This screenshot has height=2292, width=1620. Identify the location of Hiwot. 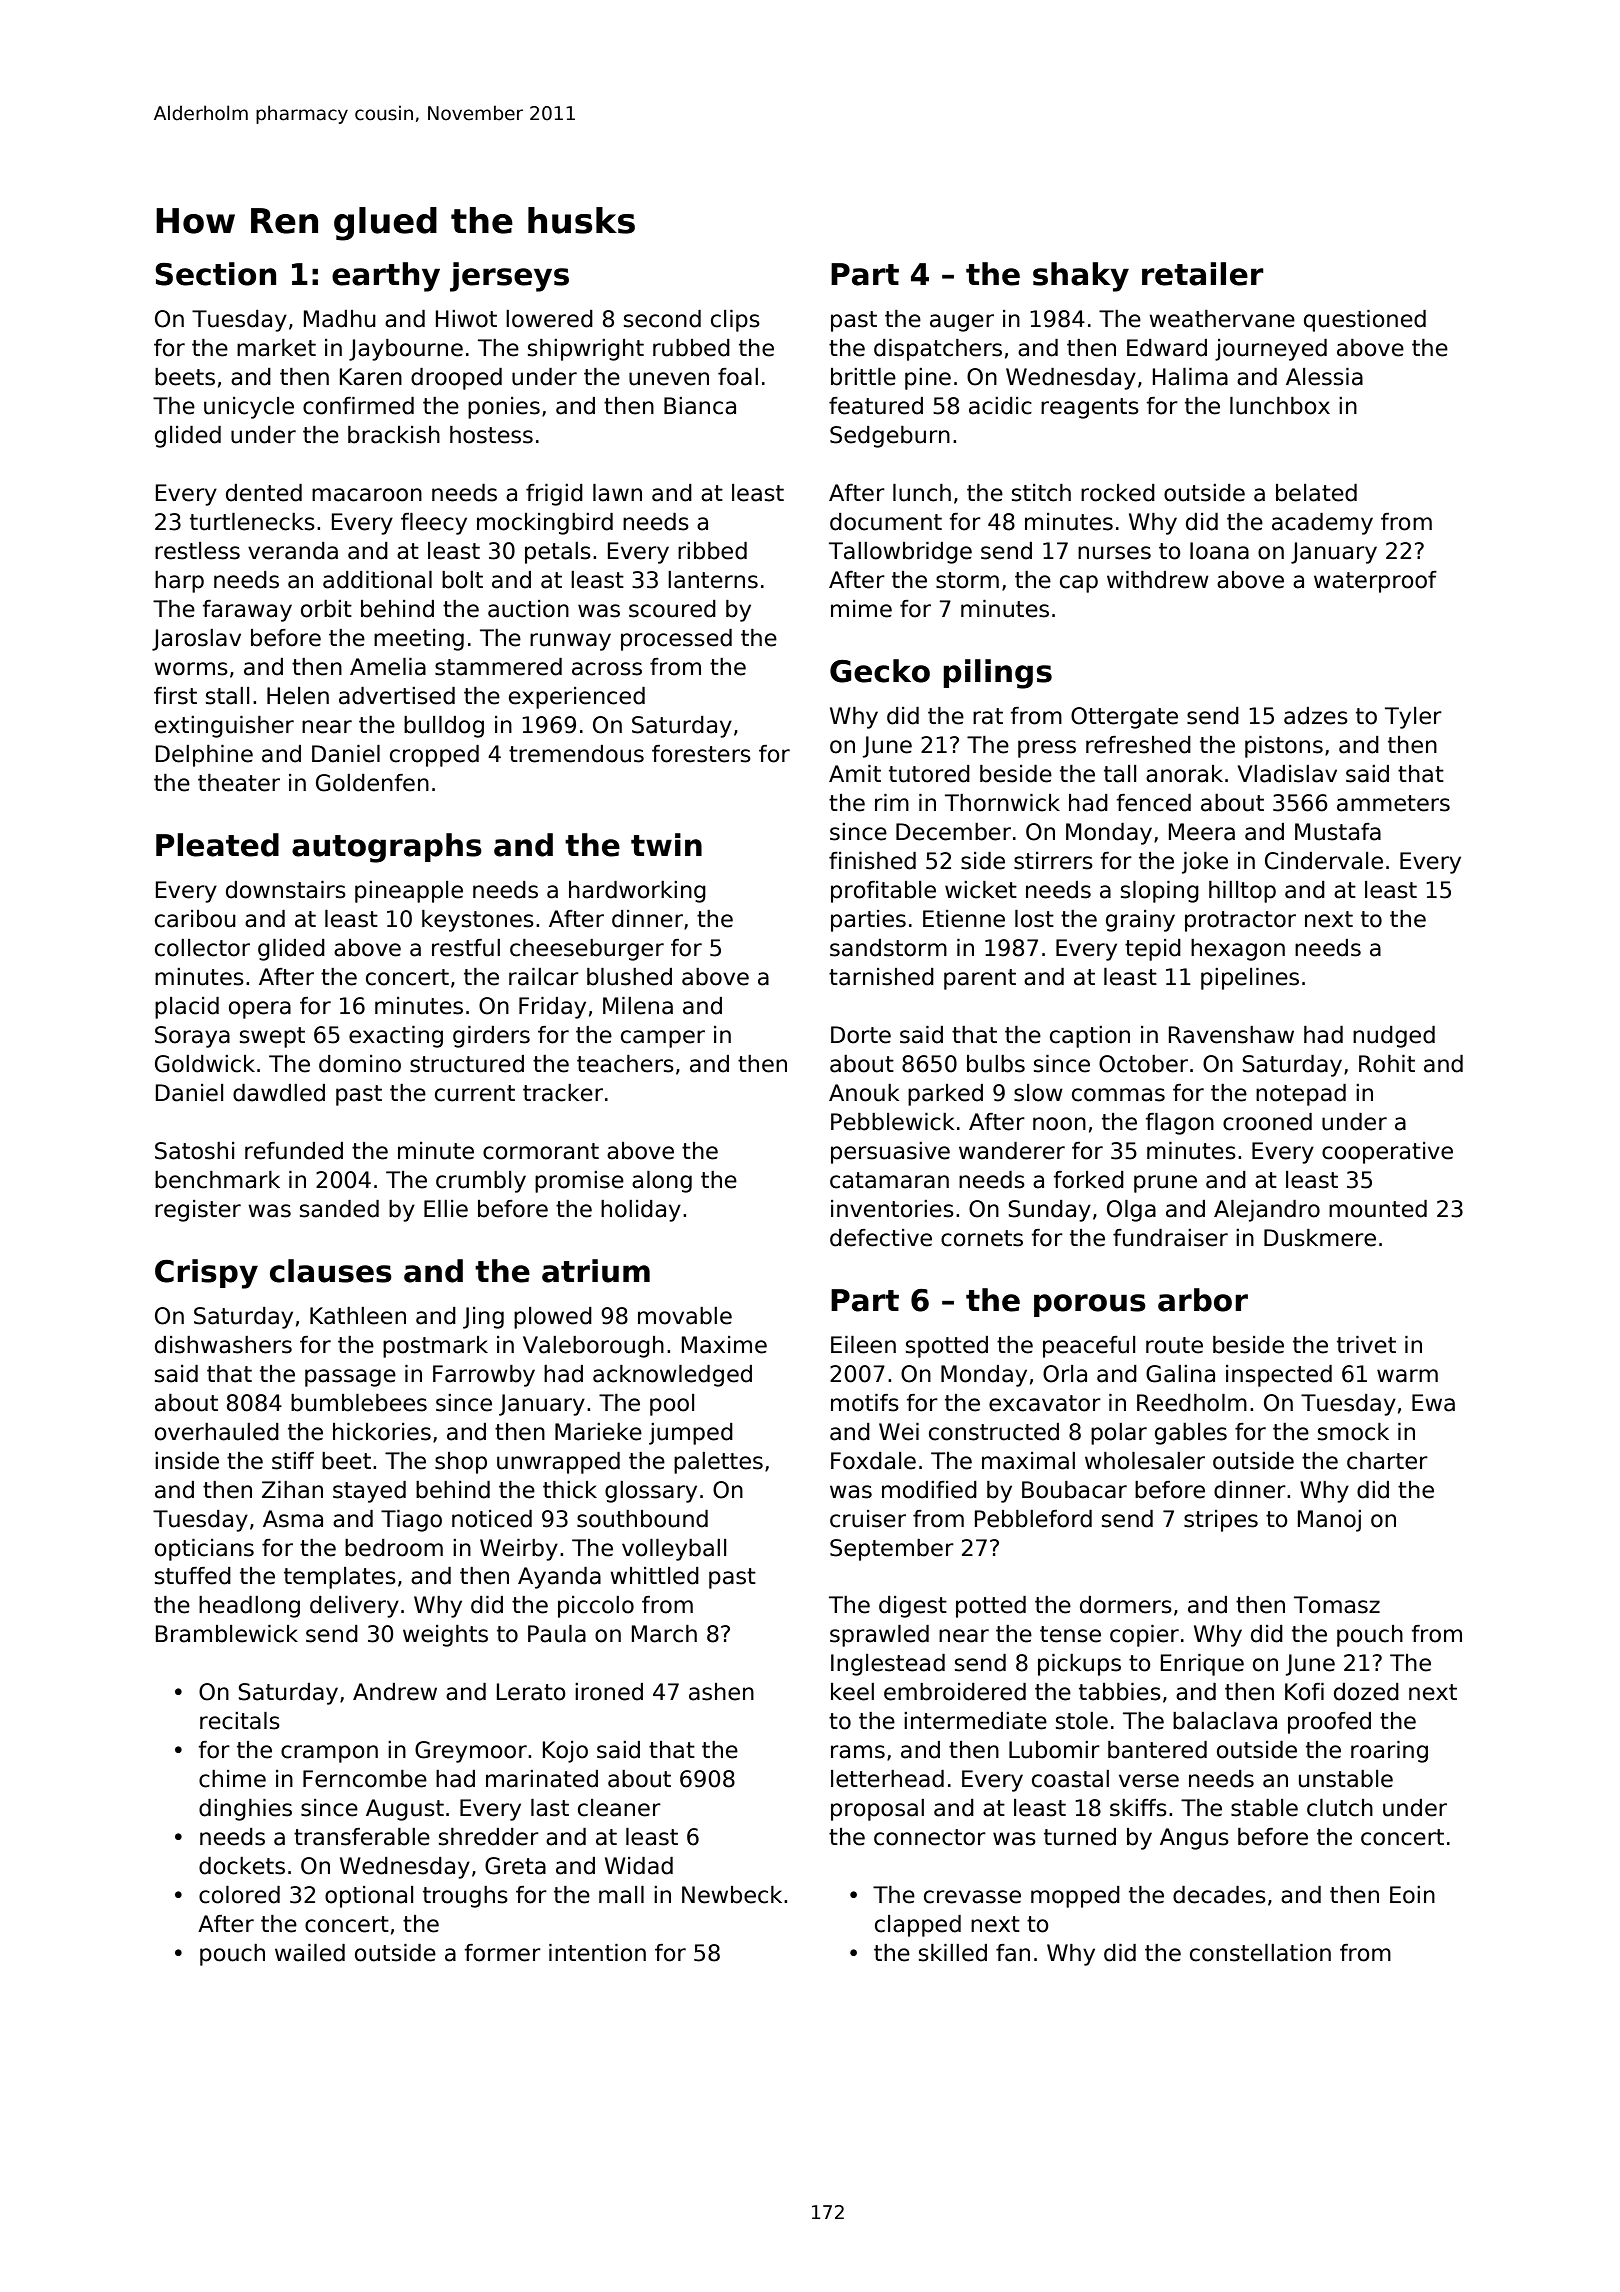
(466, 319).
